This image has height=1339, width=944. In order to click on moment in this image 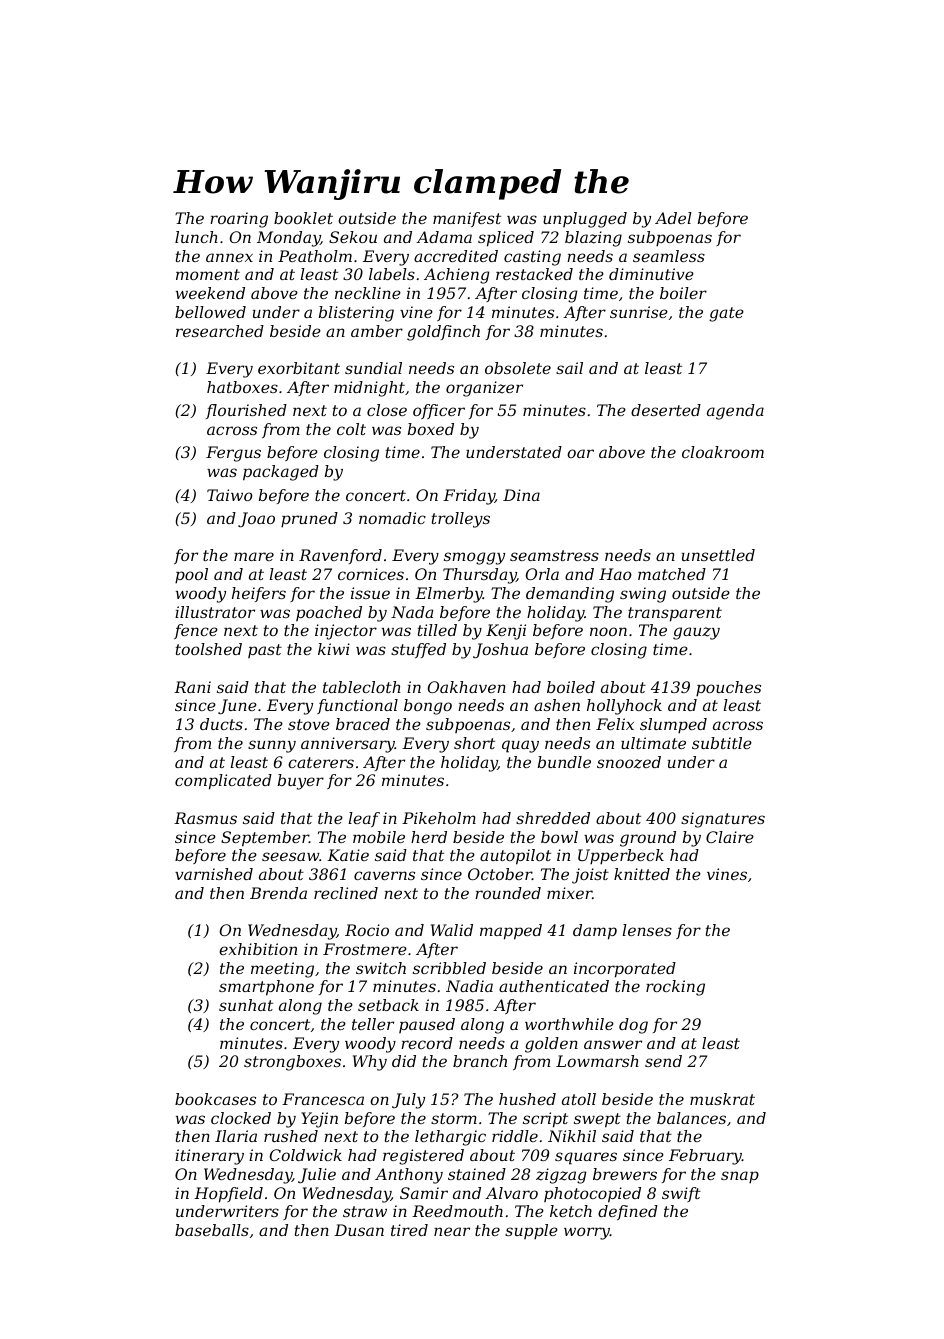, I will do `click(208, 274)`.
